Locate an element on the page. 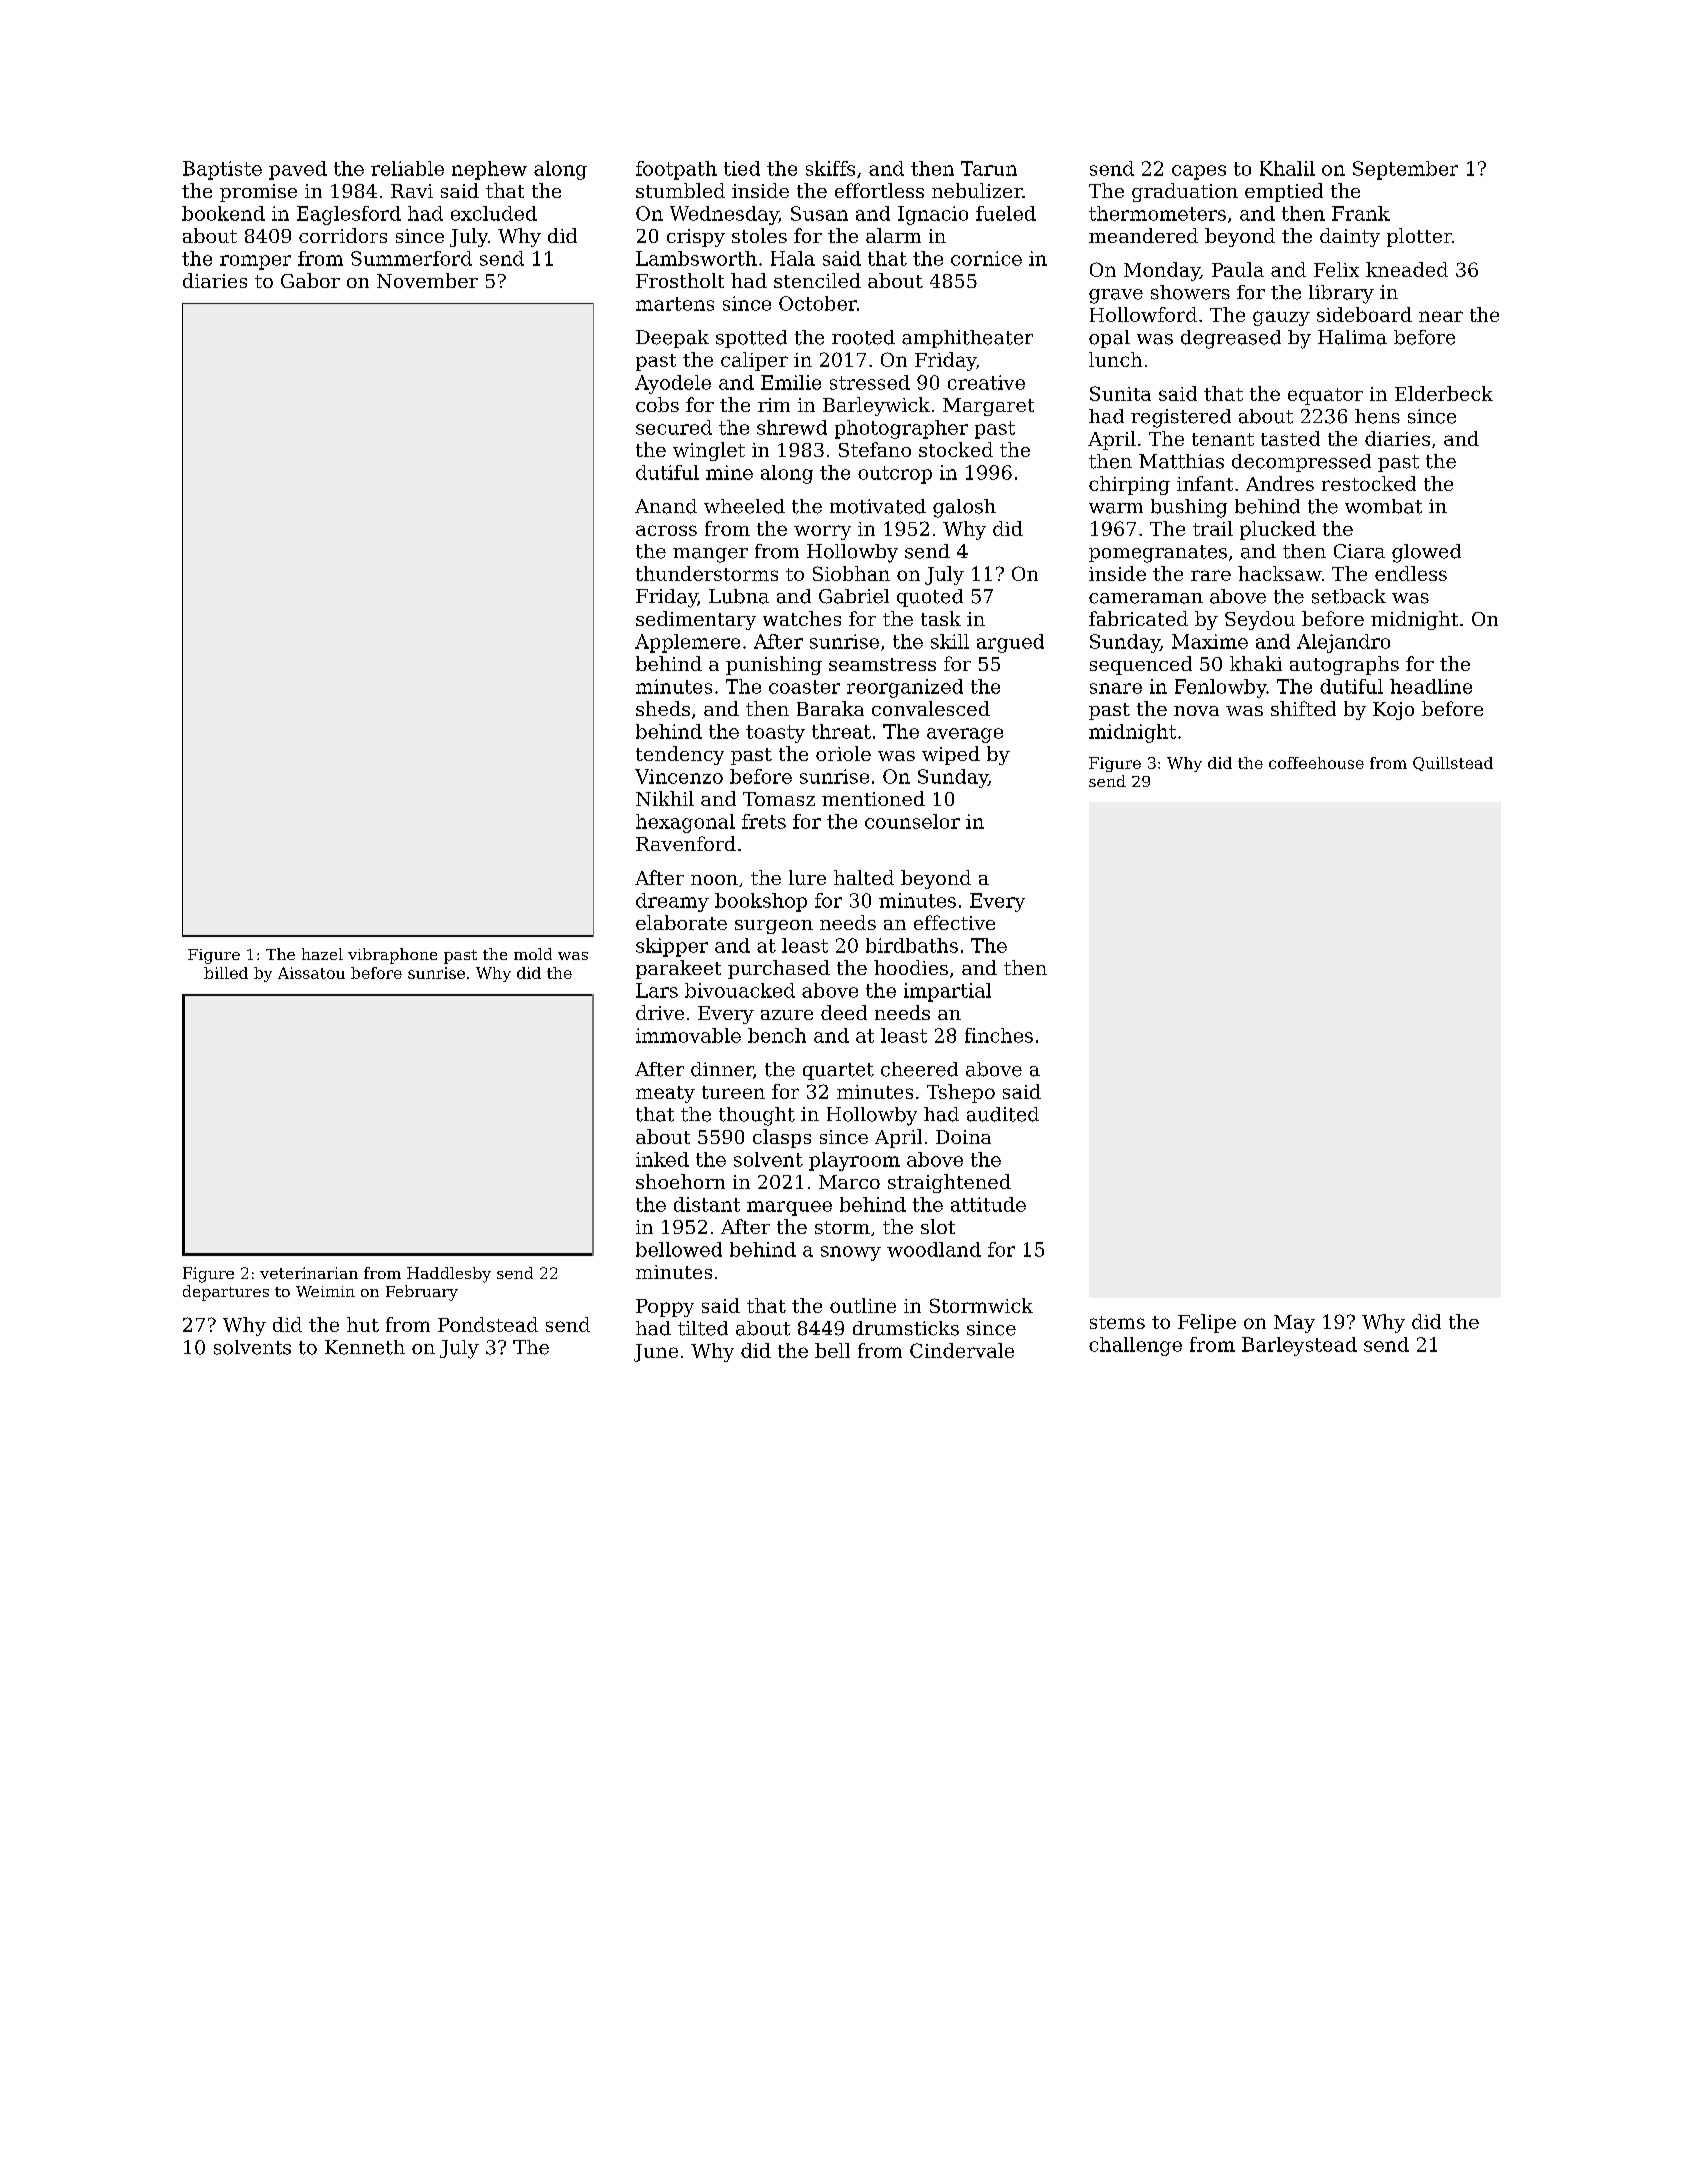  halted is located at coordinates (864, 877).
